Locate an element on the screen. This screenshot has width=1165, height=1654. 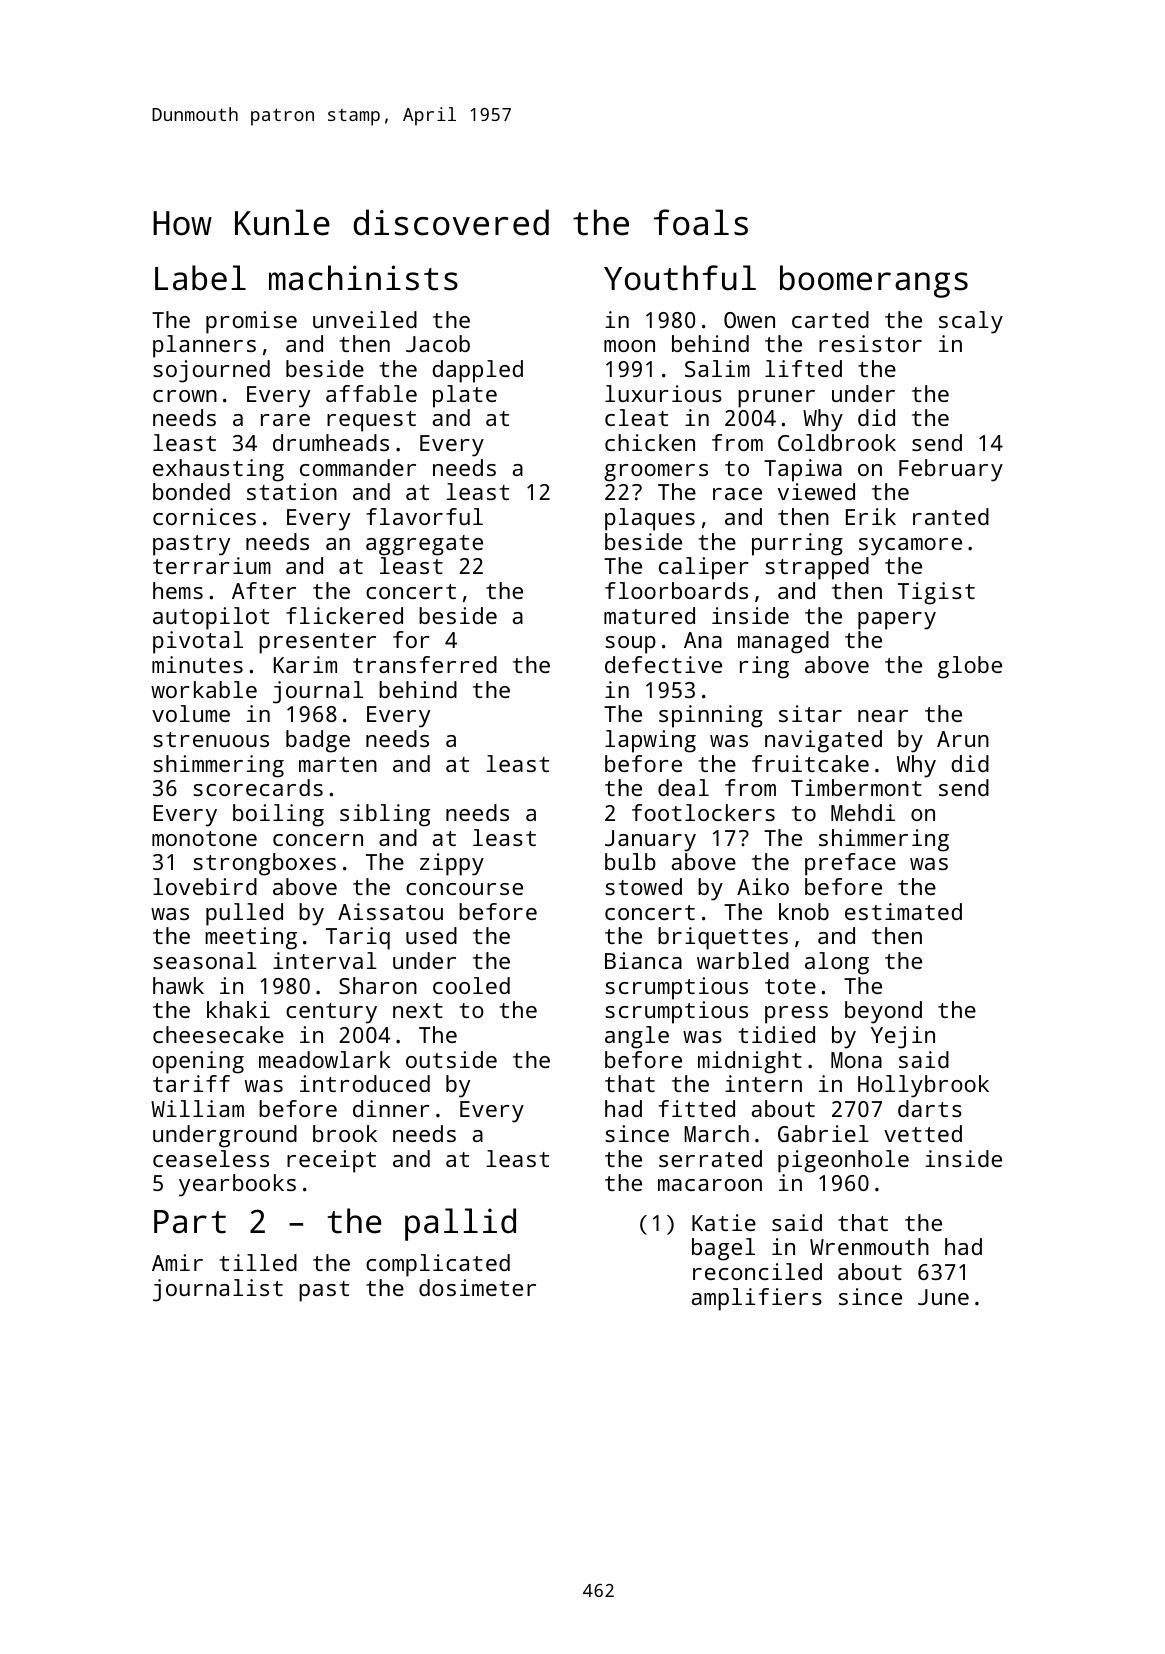
Jacob is located at coordinates (438, 343).
